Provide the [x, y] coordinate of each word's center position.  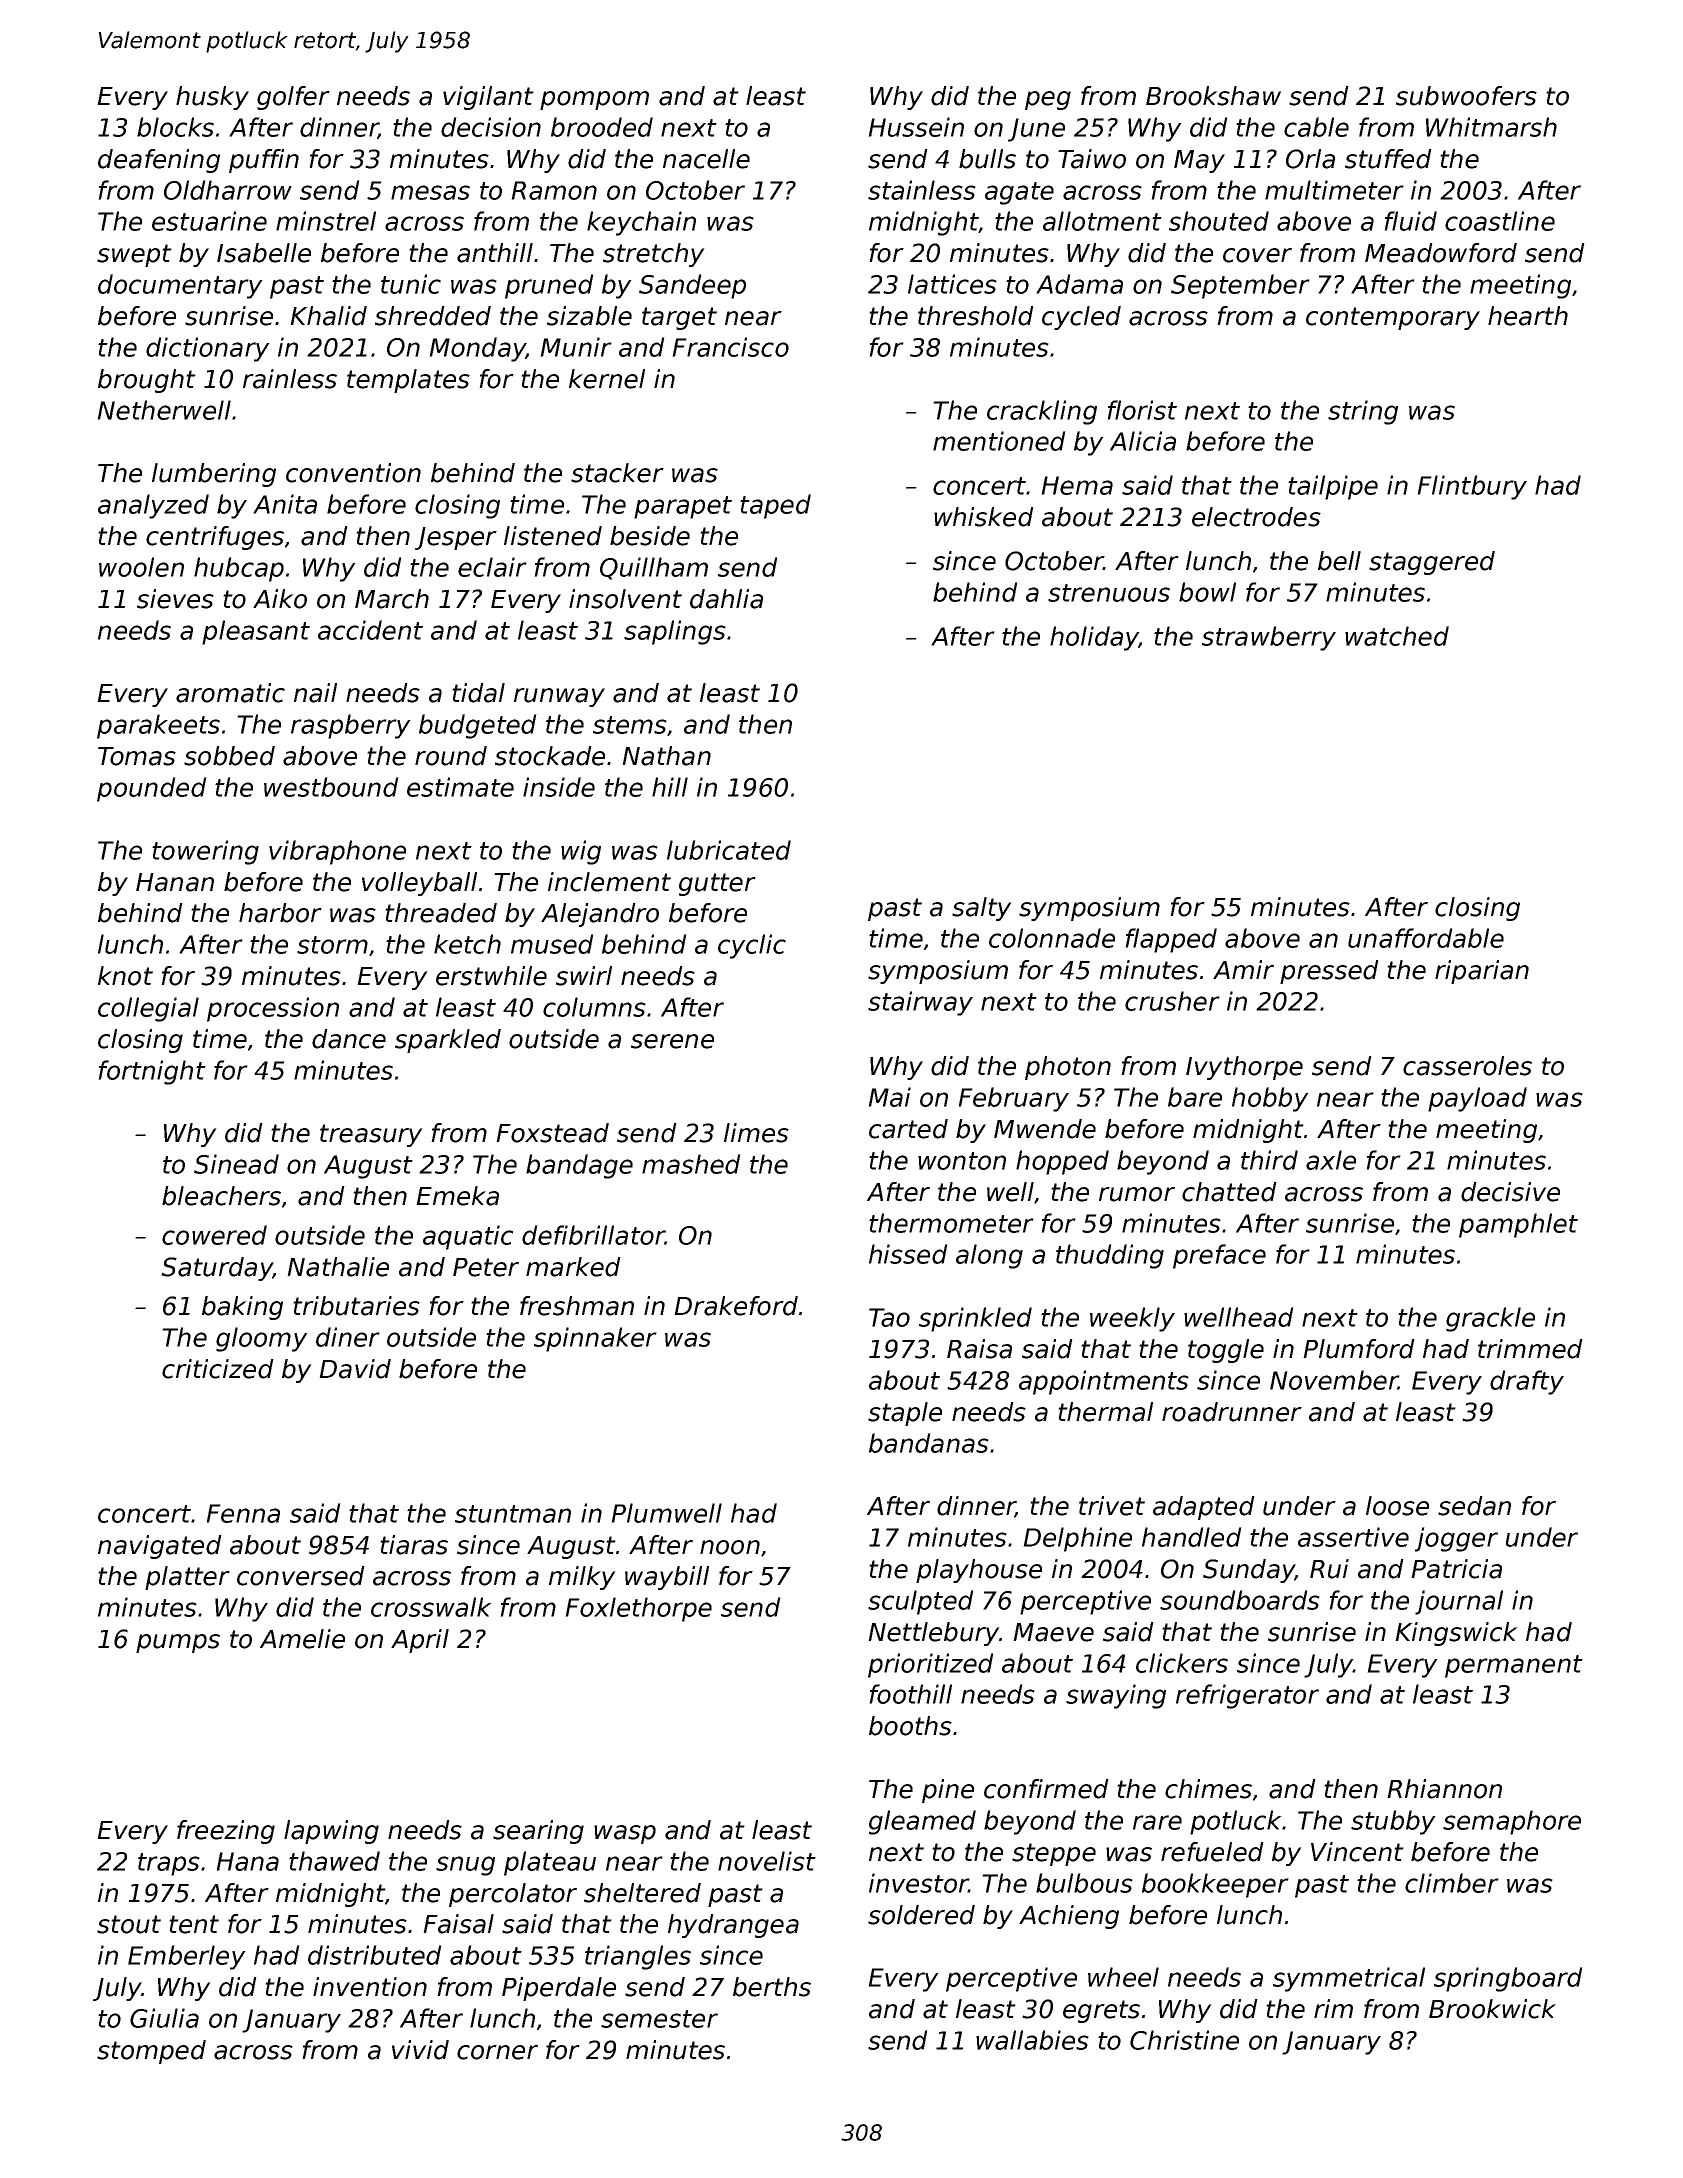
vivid [420, 2050]
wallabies [1032, 2040]
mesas [430, 192]
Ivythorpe [1244, 1068]
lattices [952, 284]
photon [1068, 1068]
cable [1316, 127]
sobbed [229, 756]
